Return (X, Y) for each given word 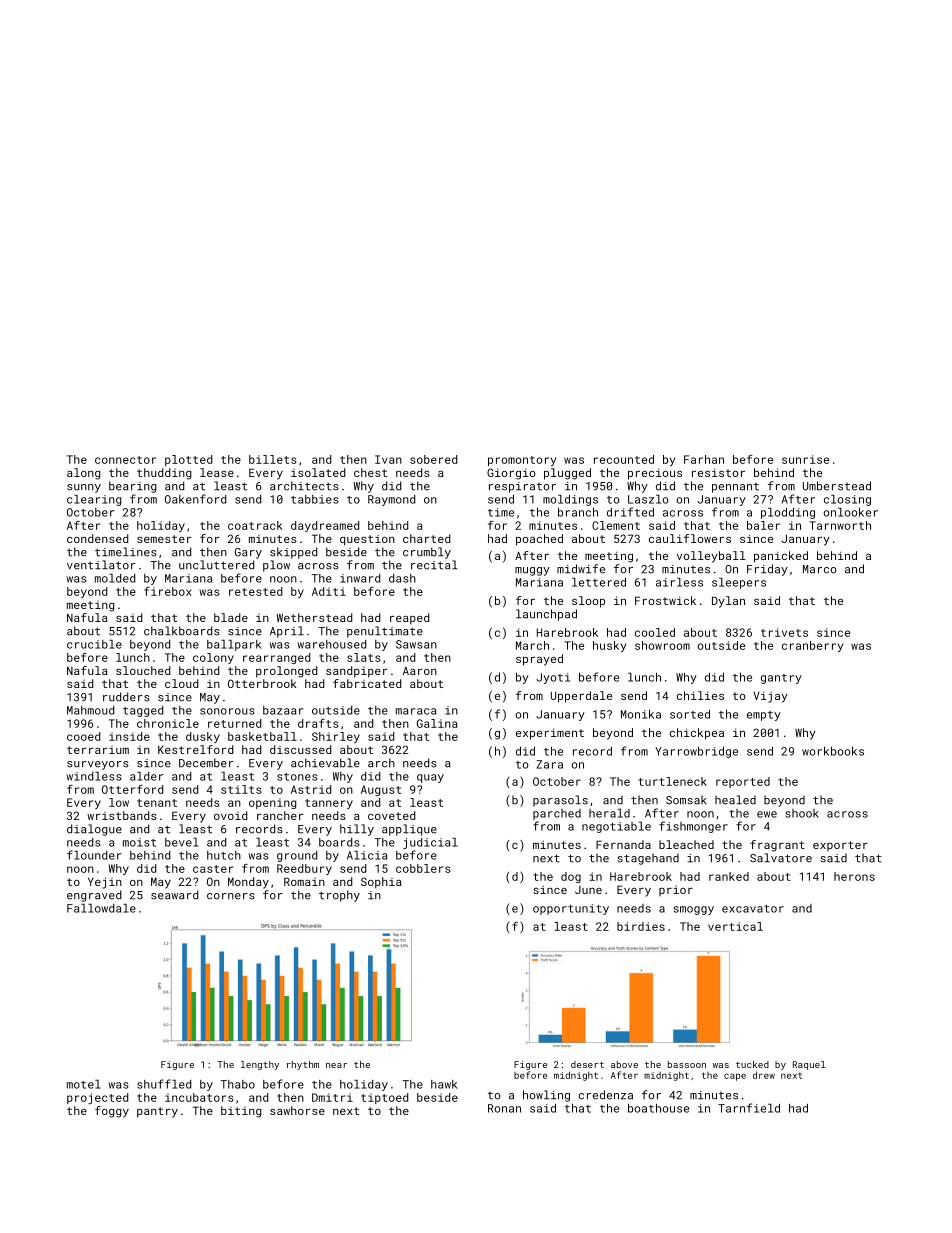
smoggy (694, 910)
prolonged (286, 672)
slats (364, 657)
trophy (339, 896)
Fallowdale (101, 908)
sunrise (805, 459)
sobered (433, 459)
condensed (97, 538)
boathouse (658, 1108)
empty (764, 716)
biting (241, 1112)
